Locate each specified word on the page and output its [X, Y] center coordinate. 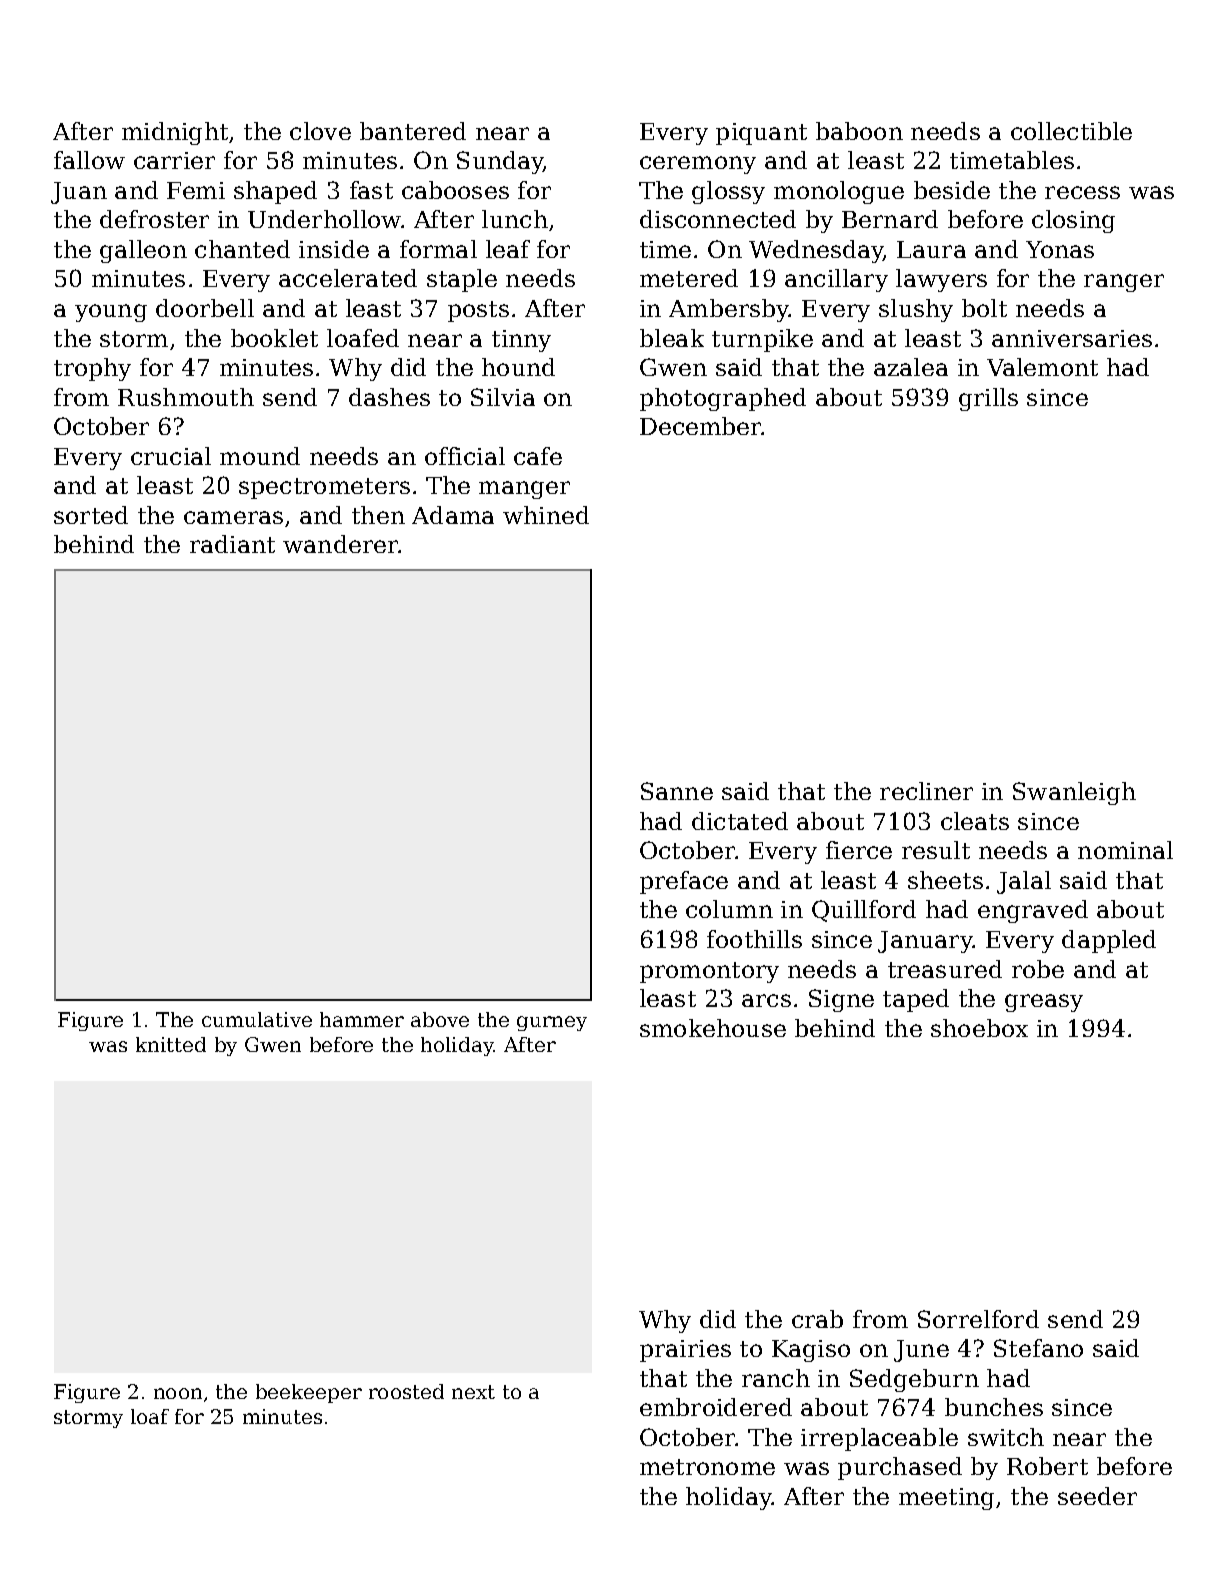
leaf [508, 249]
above [440, 1019]
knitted [171, 1044]
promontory [709, 972]
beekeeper [309, 1393]
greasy [1044, 1003]
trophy [92, 369]
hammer [362, 1019]
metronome [707, 1467]
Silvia [503, 397]
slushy [916, 310]
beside [952, 190]
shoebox [979, 1028]
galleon [143, 251]
